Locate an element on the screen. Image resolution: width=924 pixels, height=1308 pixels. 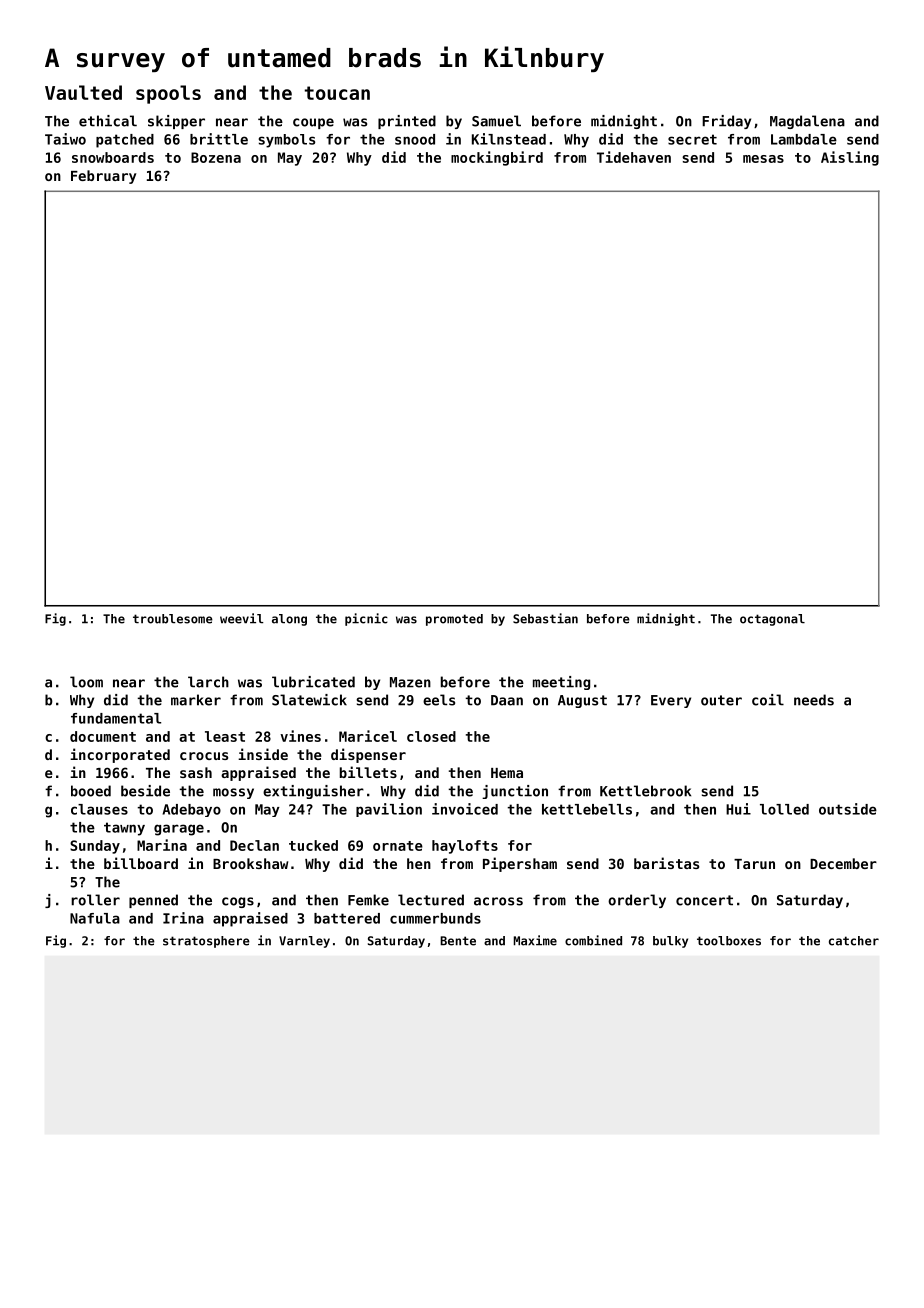
weevil is located at coordinates (242, 618).
